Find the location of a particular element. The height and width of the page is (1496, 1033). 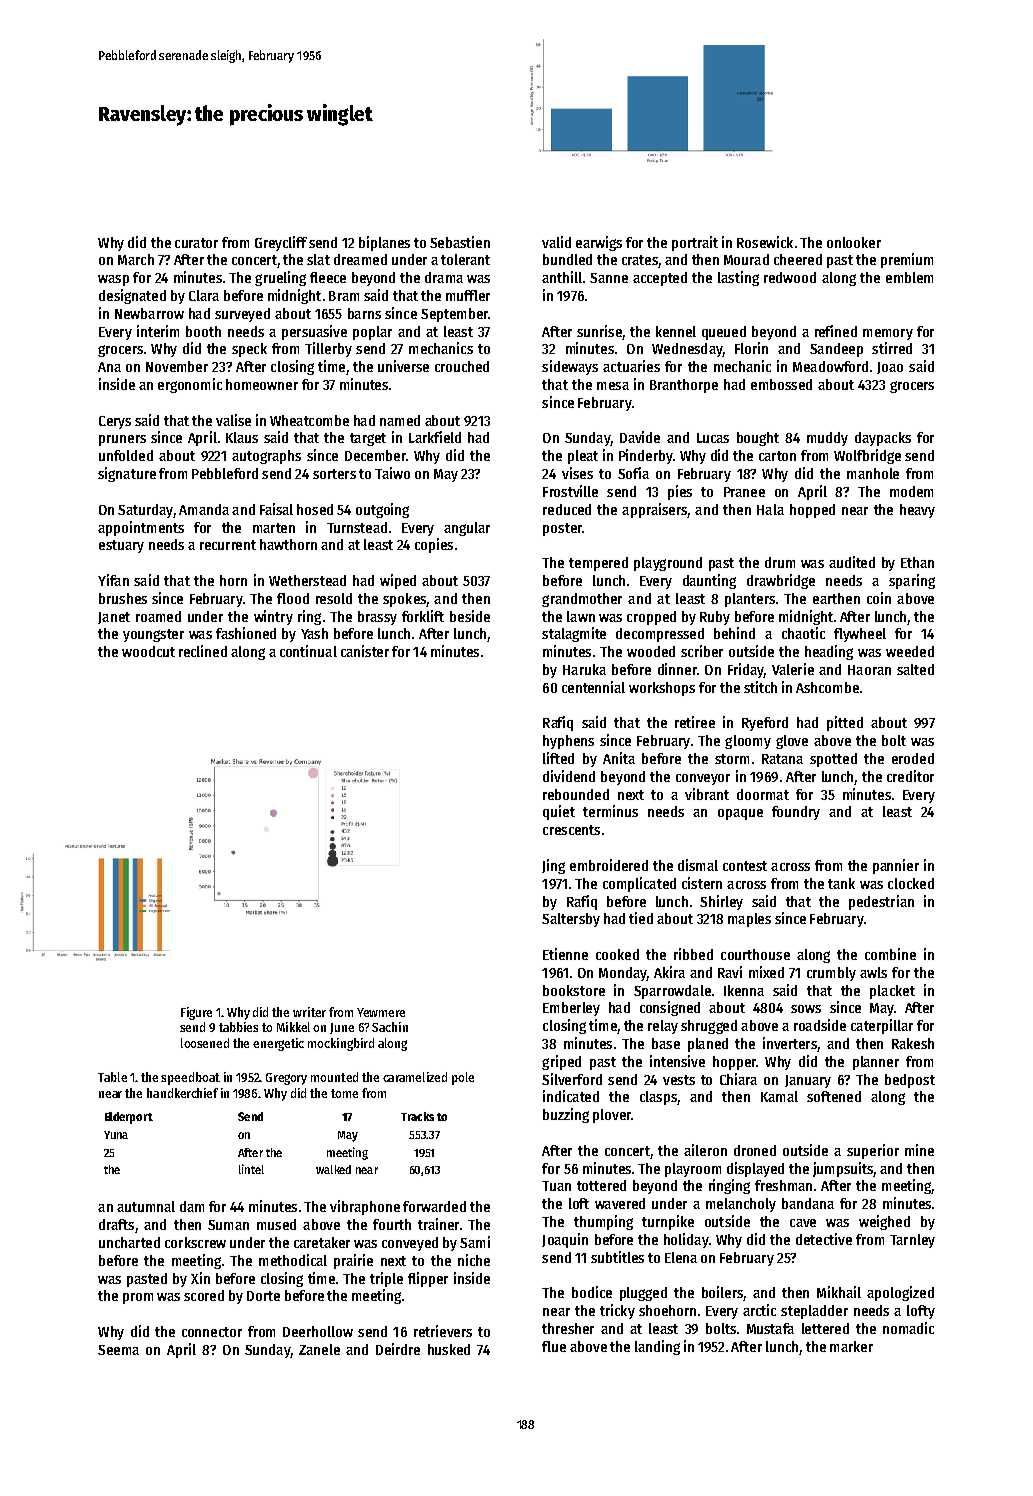

Sofia is located at coordinates (633, 473).
